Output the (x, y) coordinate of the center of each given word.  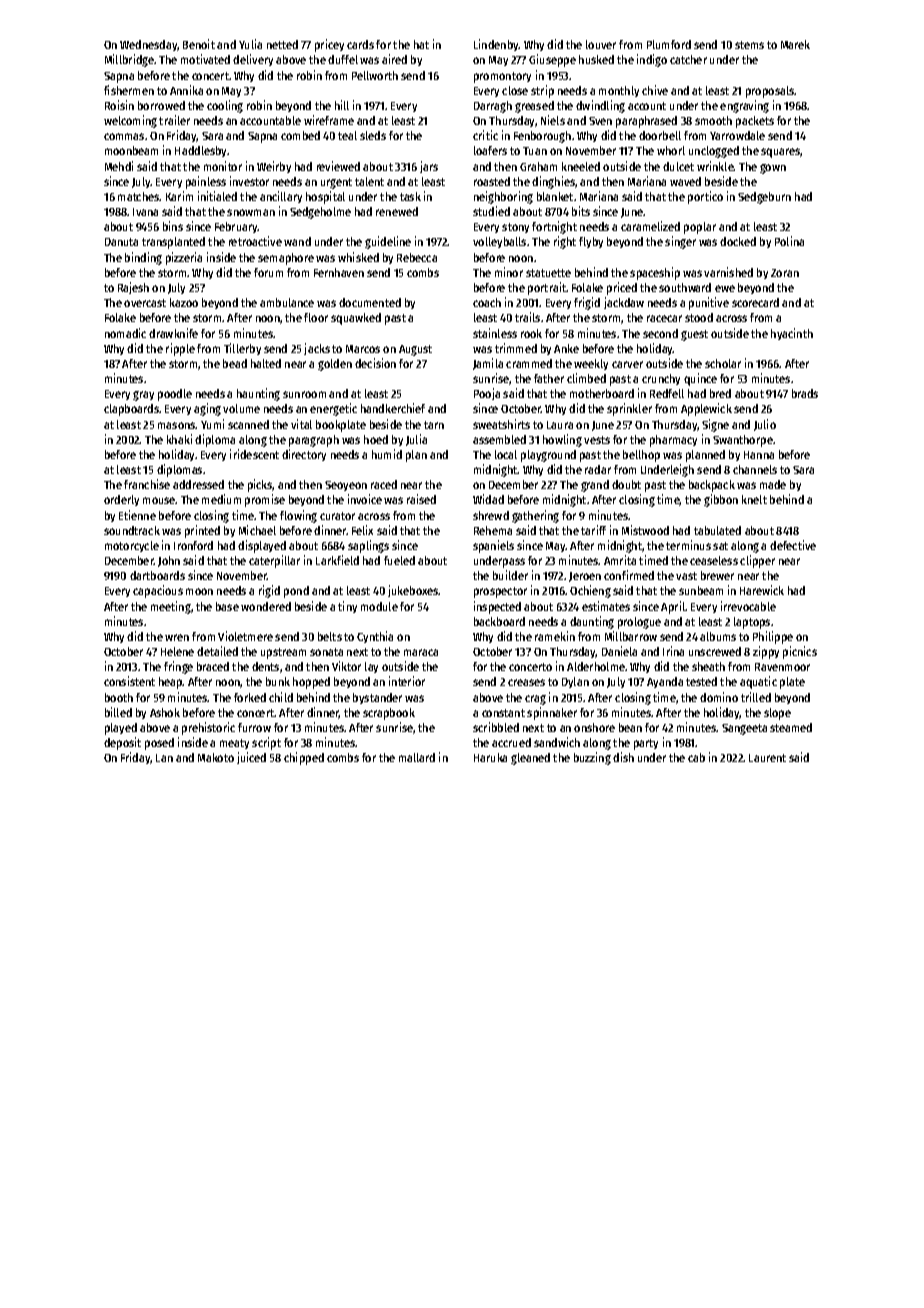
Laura (560, 425)
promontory (502, 77)
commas (124, 136)
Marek (795, 44)
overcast (145, 303)
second (660, 333)
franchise (147, 484)
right (565, 242)
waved (685, 181)
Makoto (216, 757)
